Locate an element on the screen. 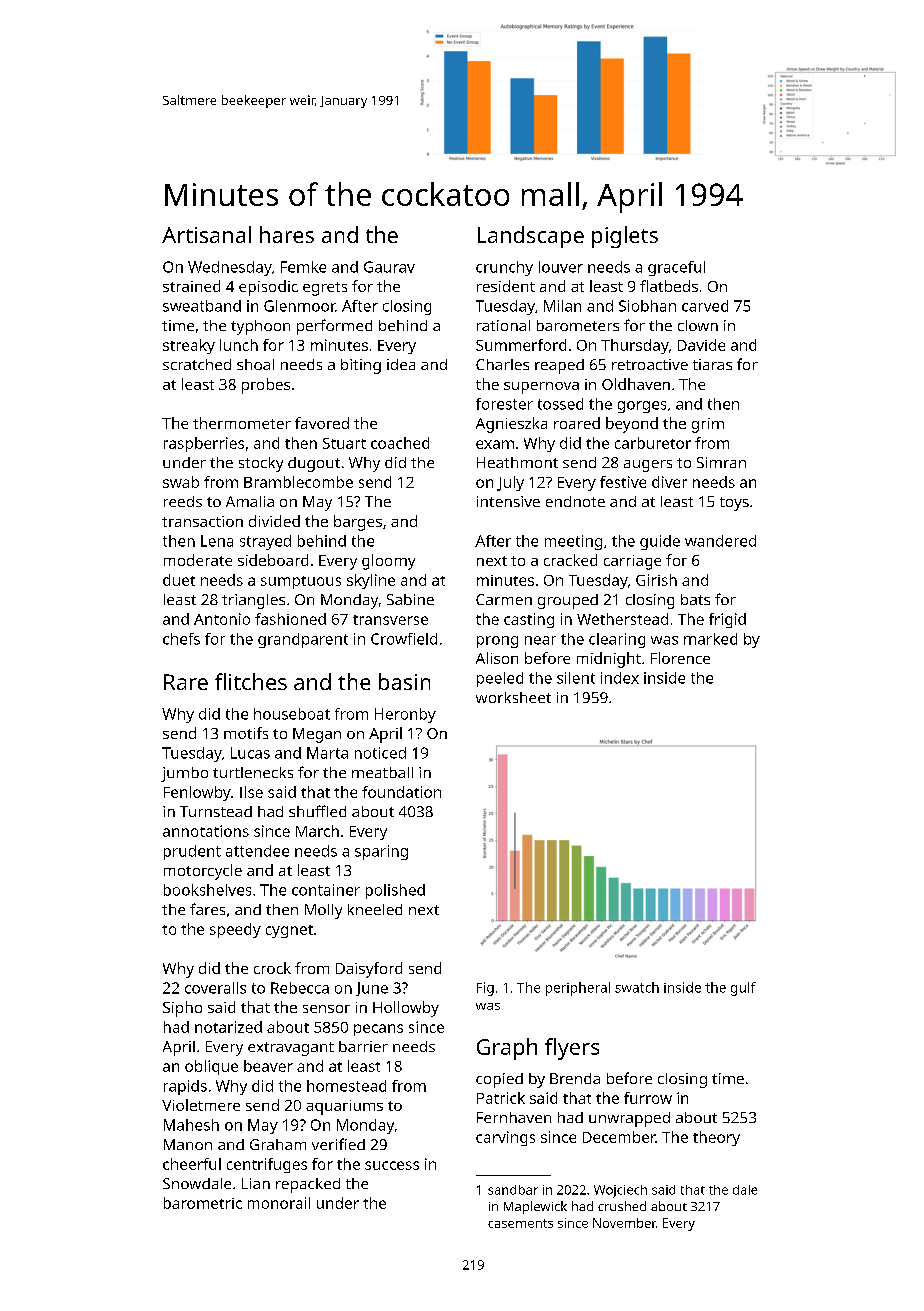 The image size is (924, 1311). piglets is located at coordinates (625, 237).
